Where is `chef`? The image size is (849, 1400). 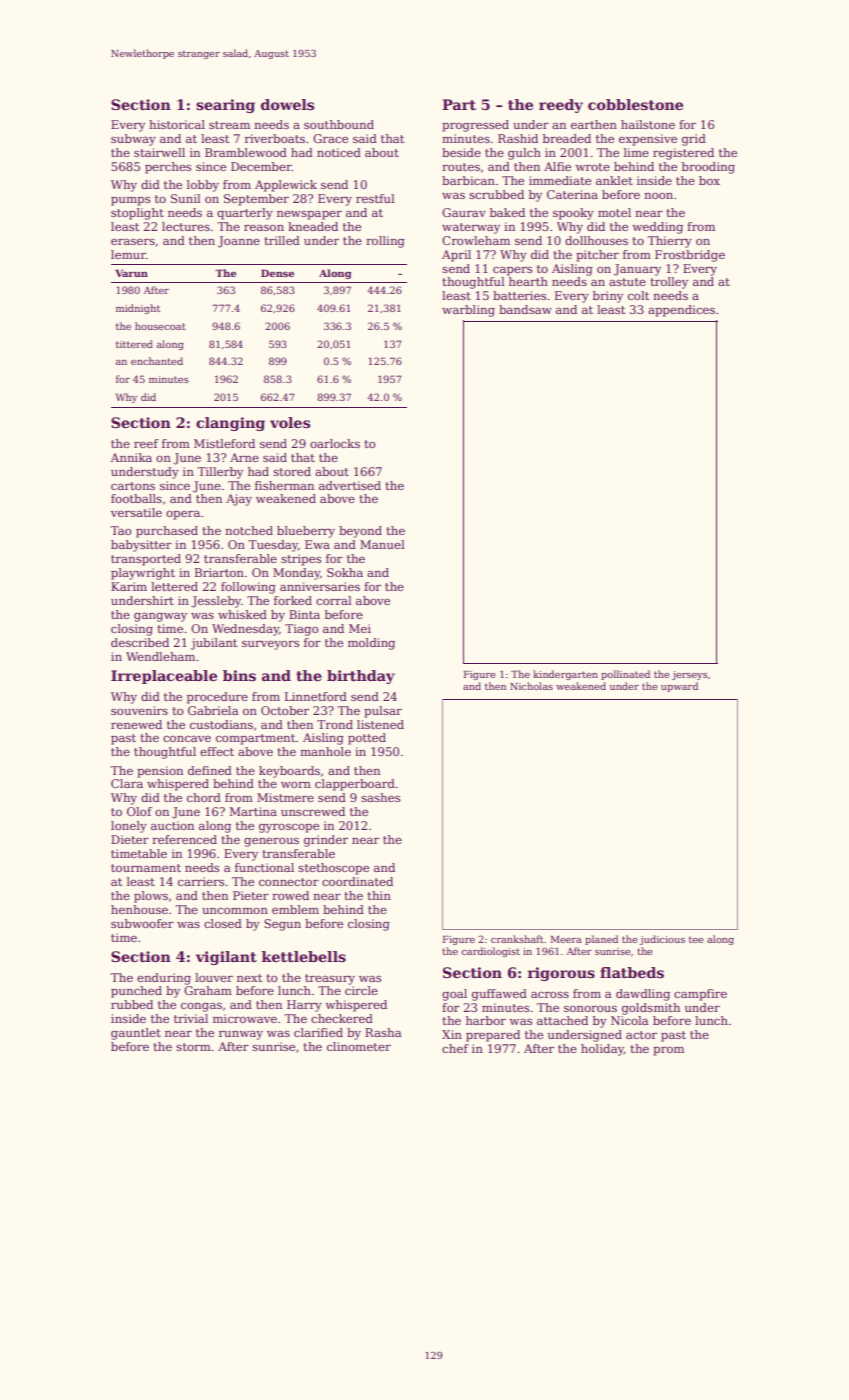 chef is located at coordinates (455, 1048).
